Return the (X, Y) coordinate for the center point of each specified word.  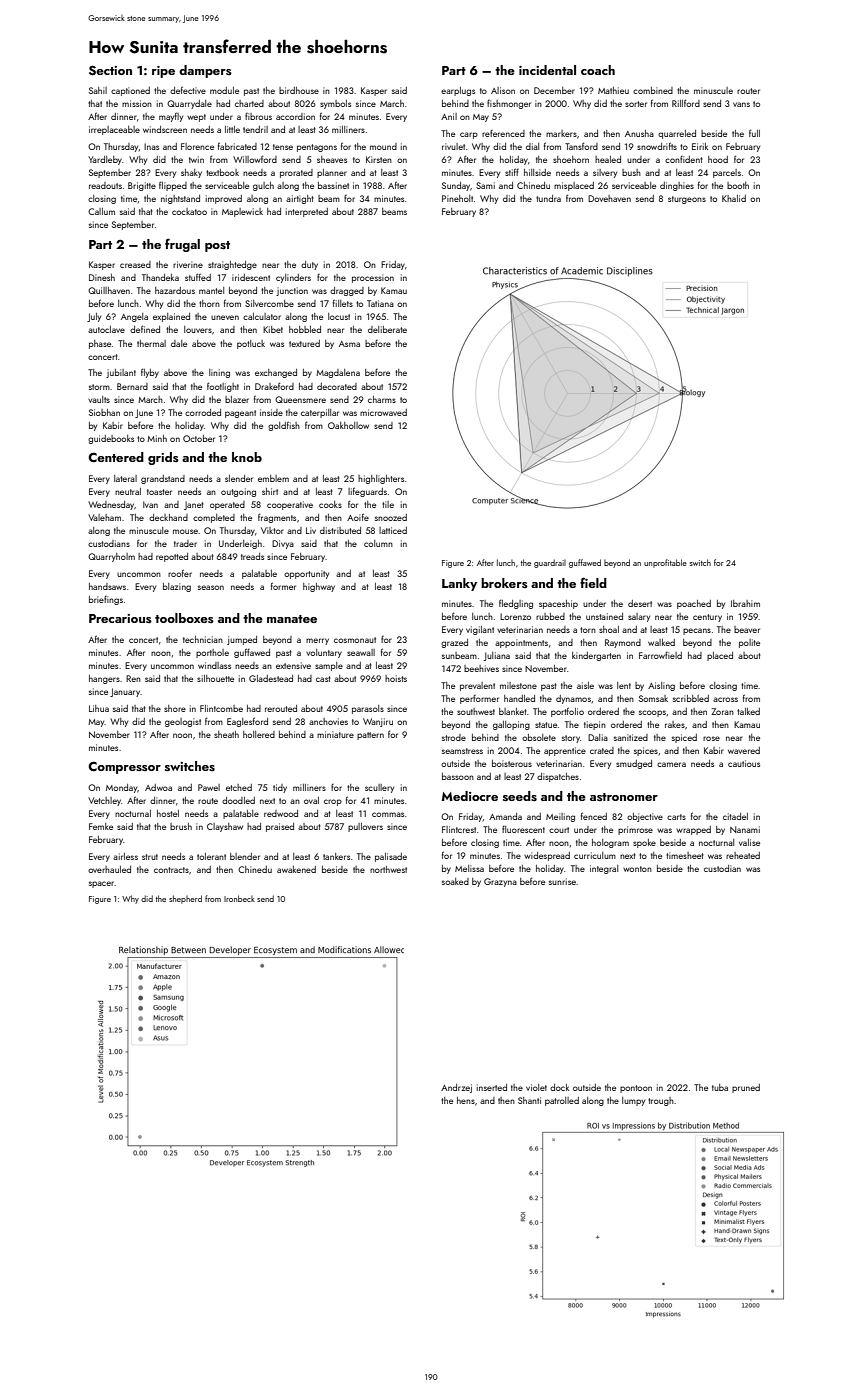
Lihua (99, 708)
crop (333, 802)
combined (653, 90)
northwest (388, 869)
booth (738, 185)
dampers (205, 71)
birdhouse (299, 90)
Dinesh (102, 277)
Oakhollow (348, 425)
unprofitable (665, 563)
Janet (194, 505)
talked (748, 711)
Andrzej (456, 1088)
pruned (746, 1088)
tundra (548, 198)
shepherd (185, 899)
